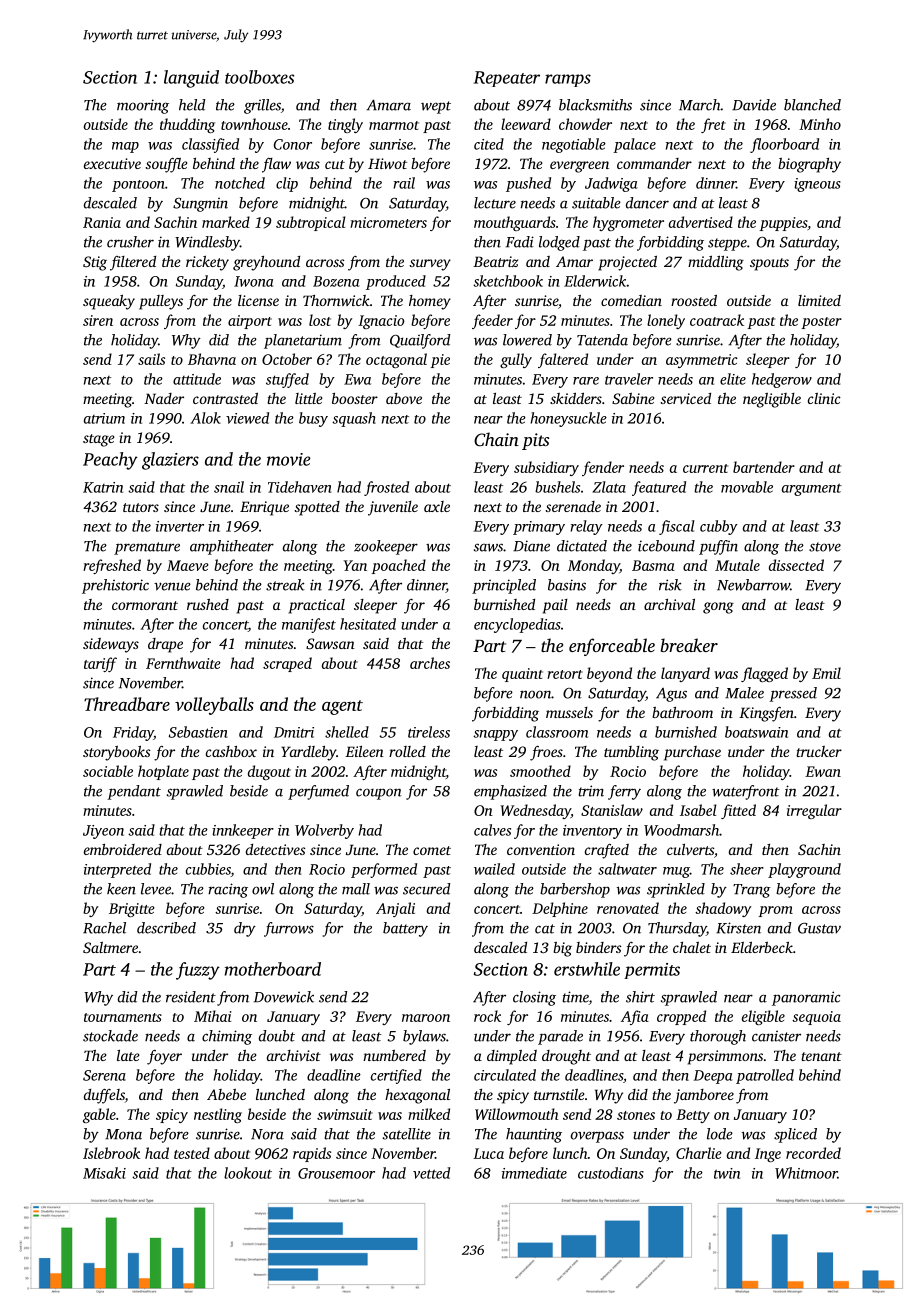 The image size is (924, 1314). Describe the element at coordinates (103, 487) in the screenshot. I see `Katrin` at that location.
